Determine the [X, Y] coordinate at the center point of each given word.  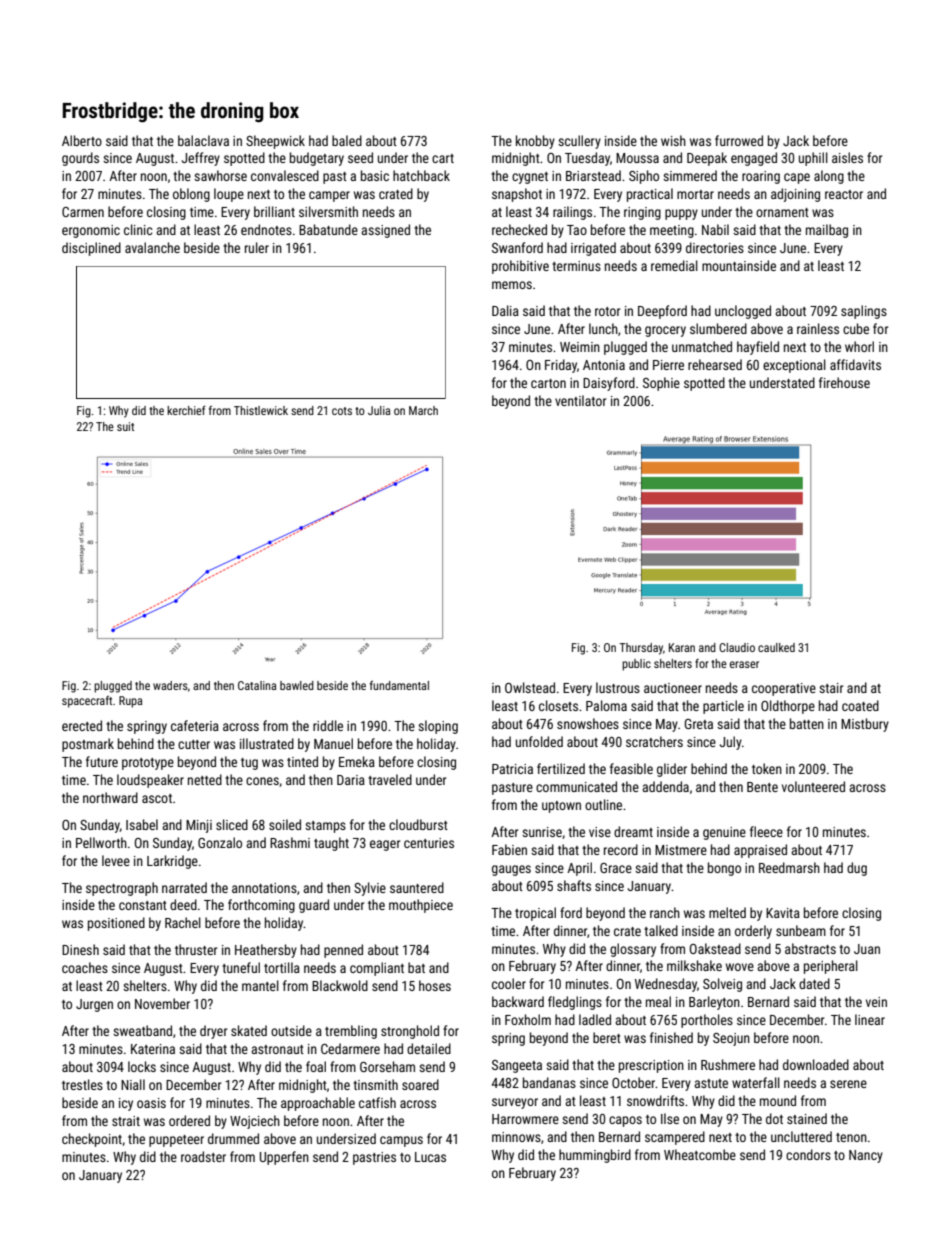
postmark [88, 745]
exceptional [794, 366]
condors [808, 1154]
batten [807, 723]
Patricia [512, 769]
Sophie [661, 384]
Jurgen [94, 1005]
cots [342, 411]
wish [673, 140]
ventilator [580, 400]
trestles [82, 1084]
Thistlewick [261, 410]
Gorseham [387, 1066]
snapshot [517, 195]
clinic [138, 229]
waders [170, 685]
